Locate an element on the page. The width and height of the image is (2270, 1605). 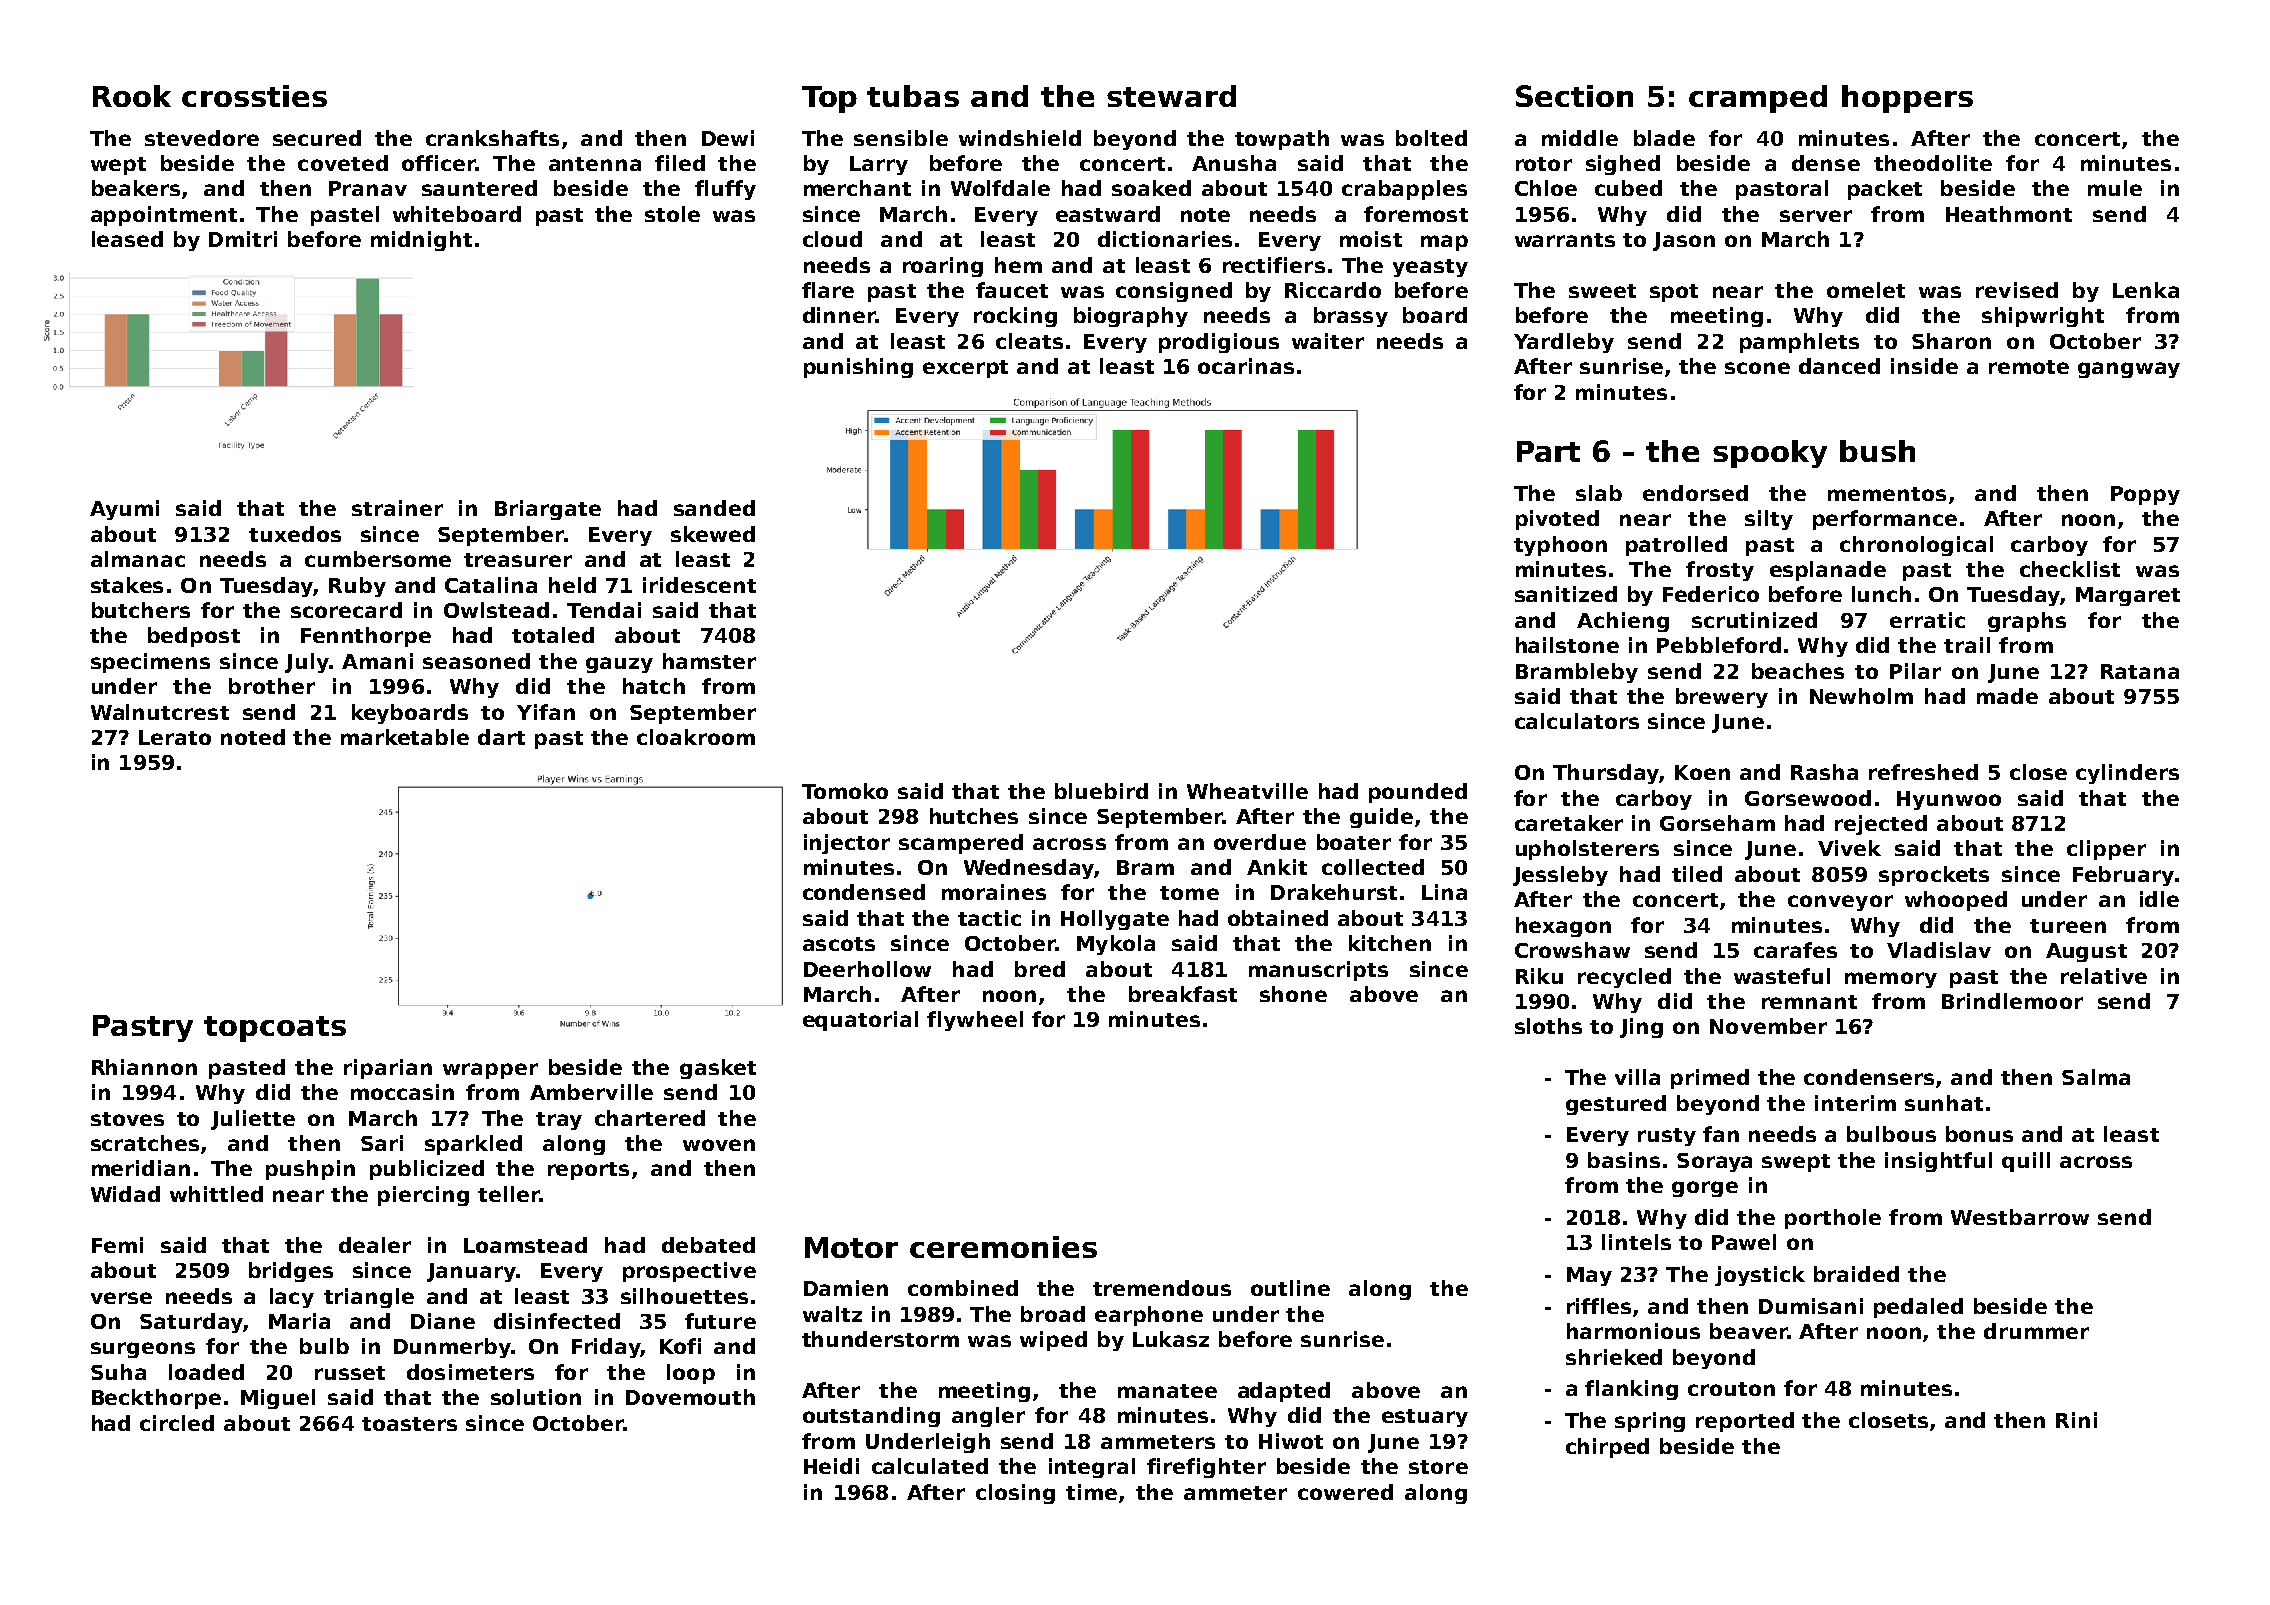
crossties is located at coordinates (254, 96).
